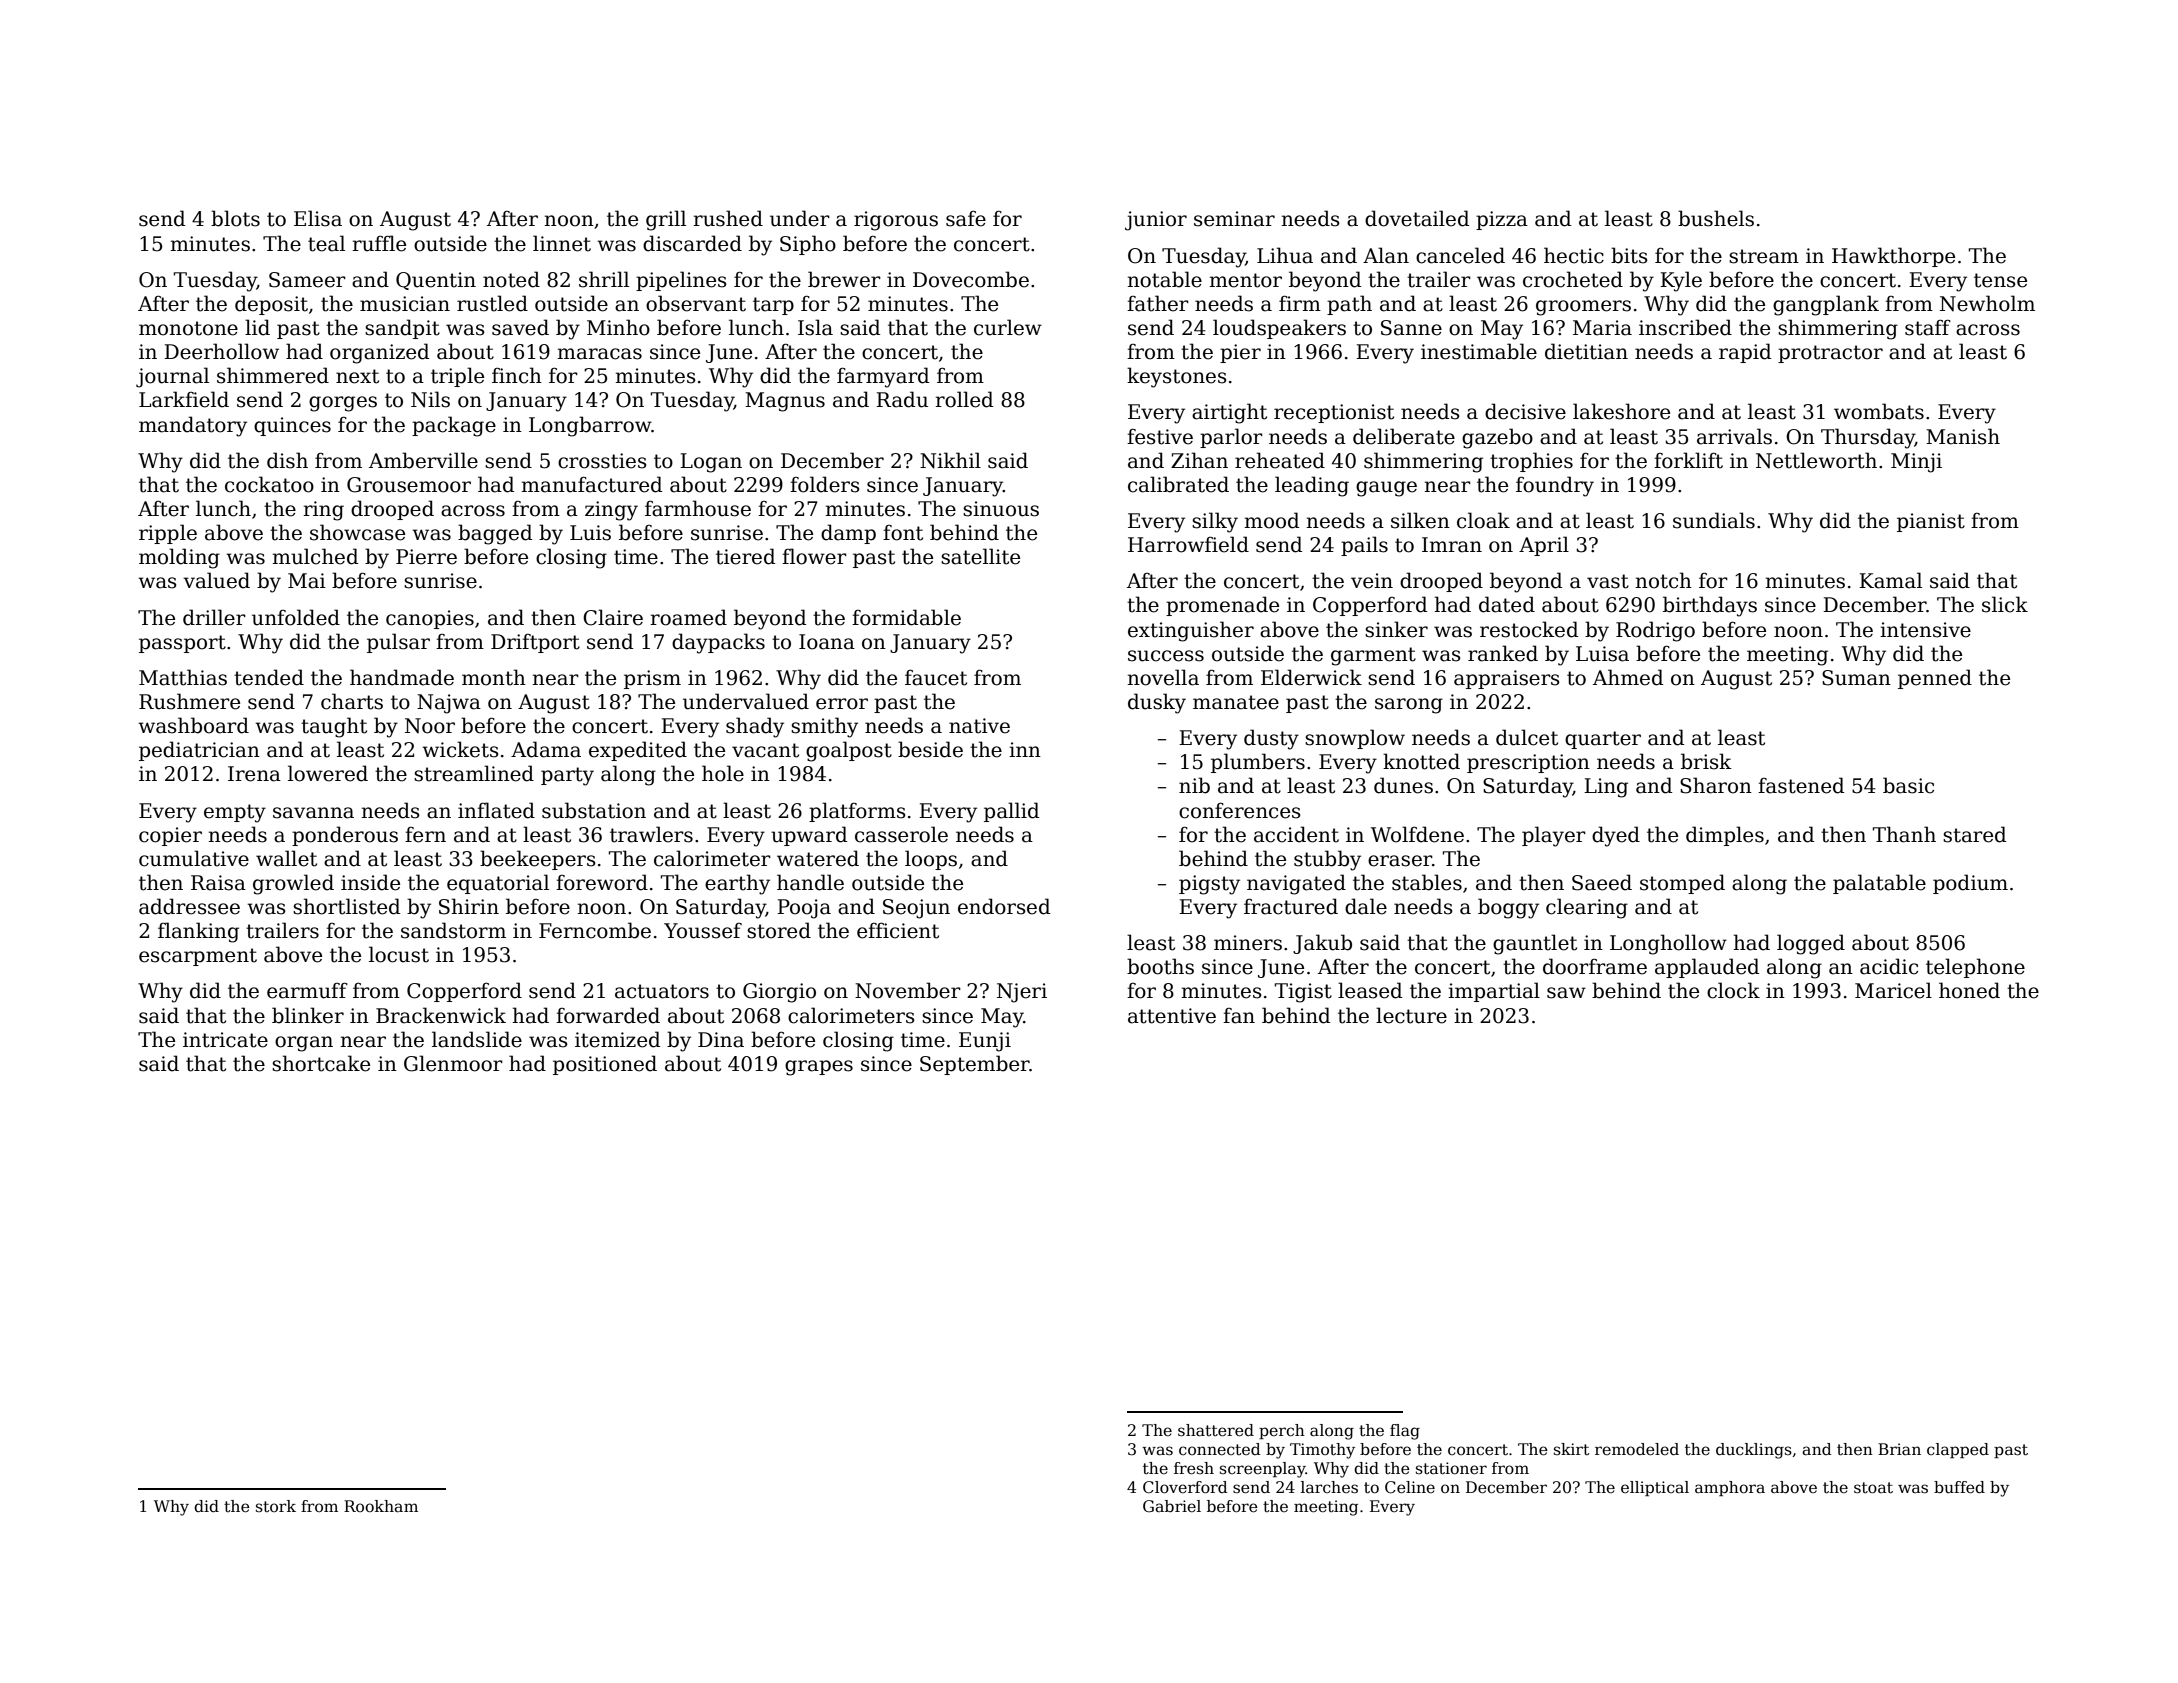 This image has height=1683, width=2178. Describe the element at coordinates (1164, 279) in the image. I see `notable` at that location.
